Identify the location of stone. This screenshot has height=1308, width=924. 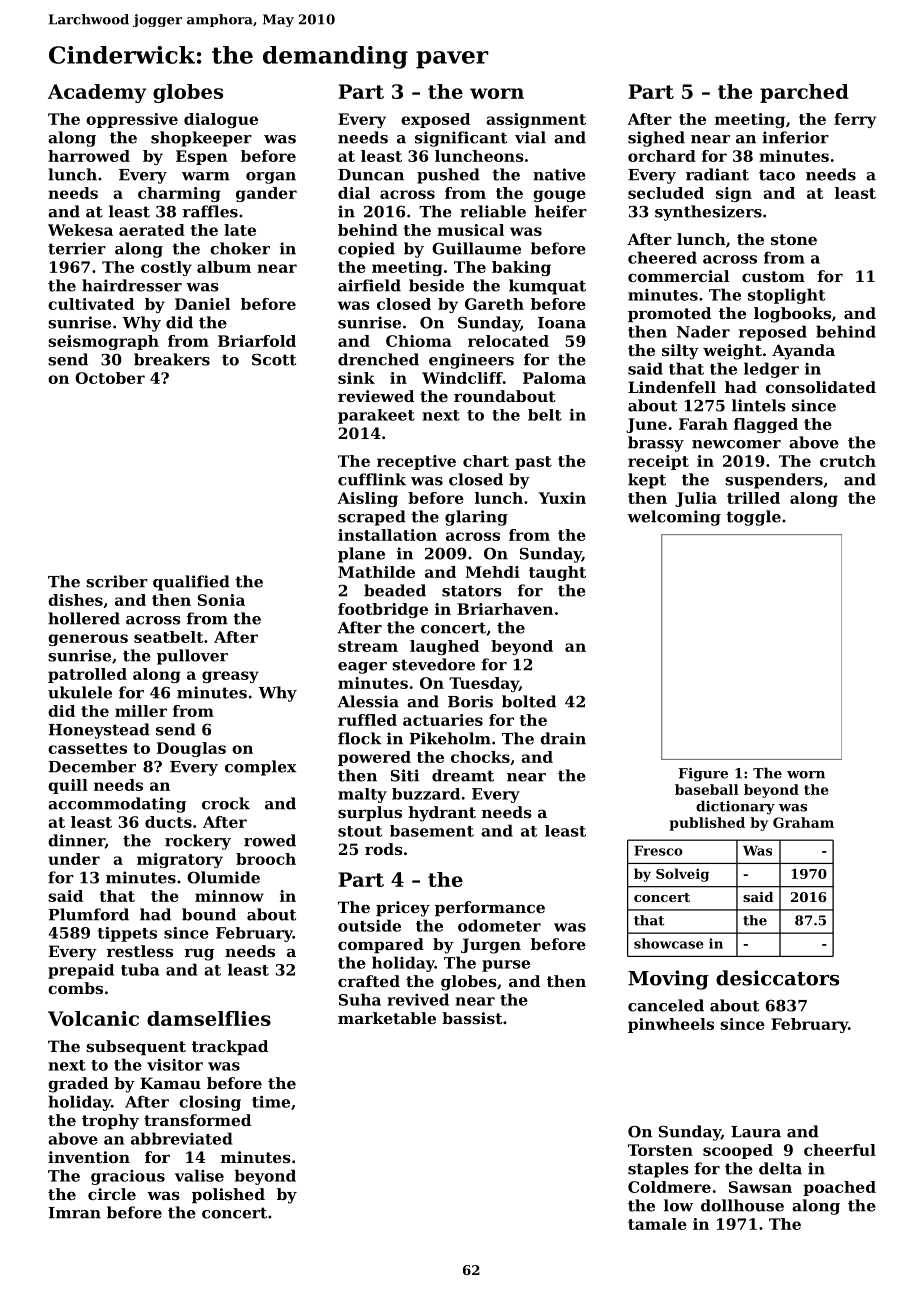
(794, 239).
